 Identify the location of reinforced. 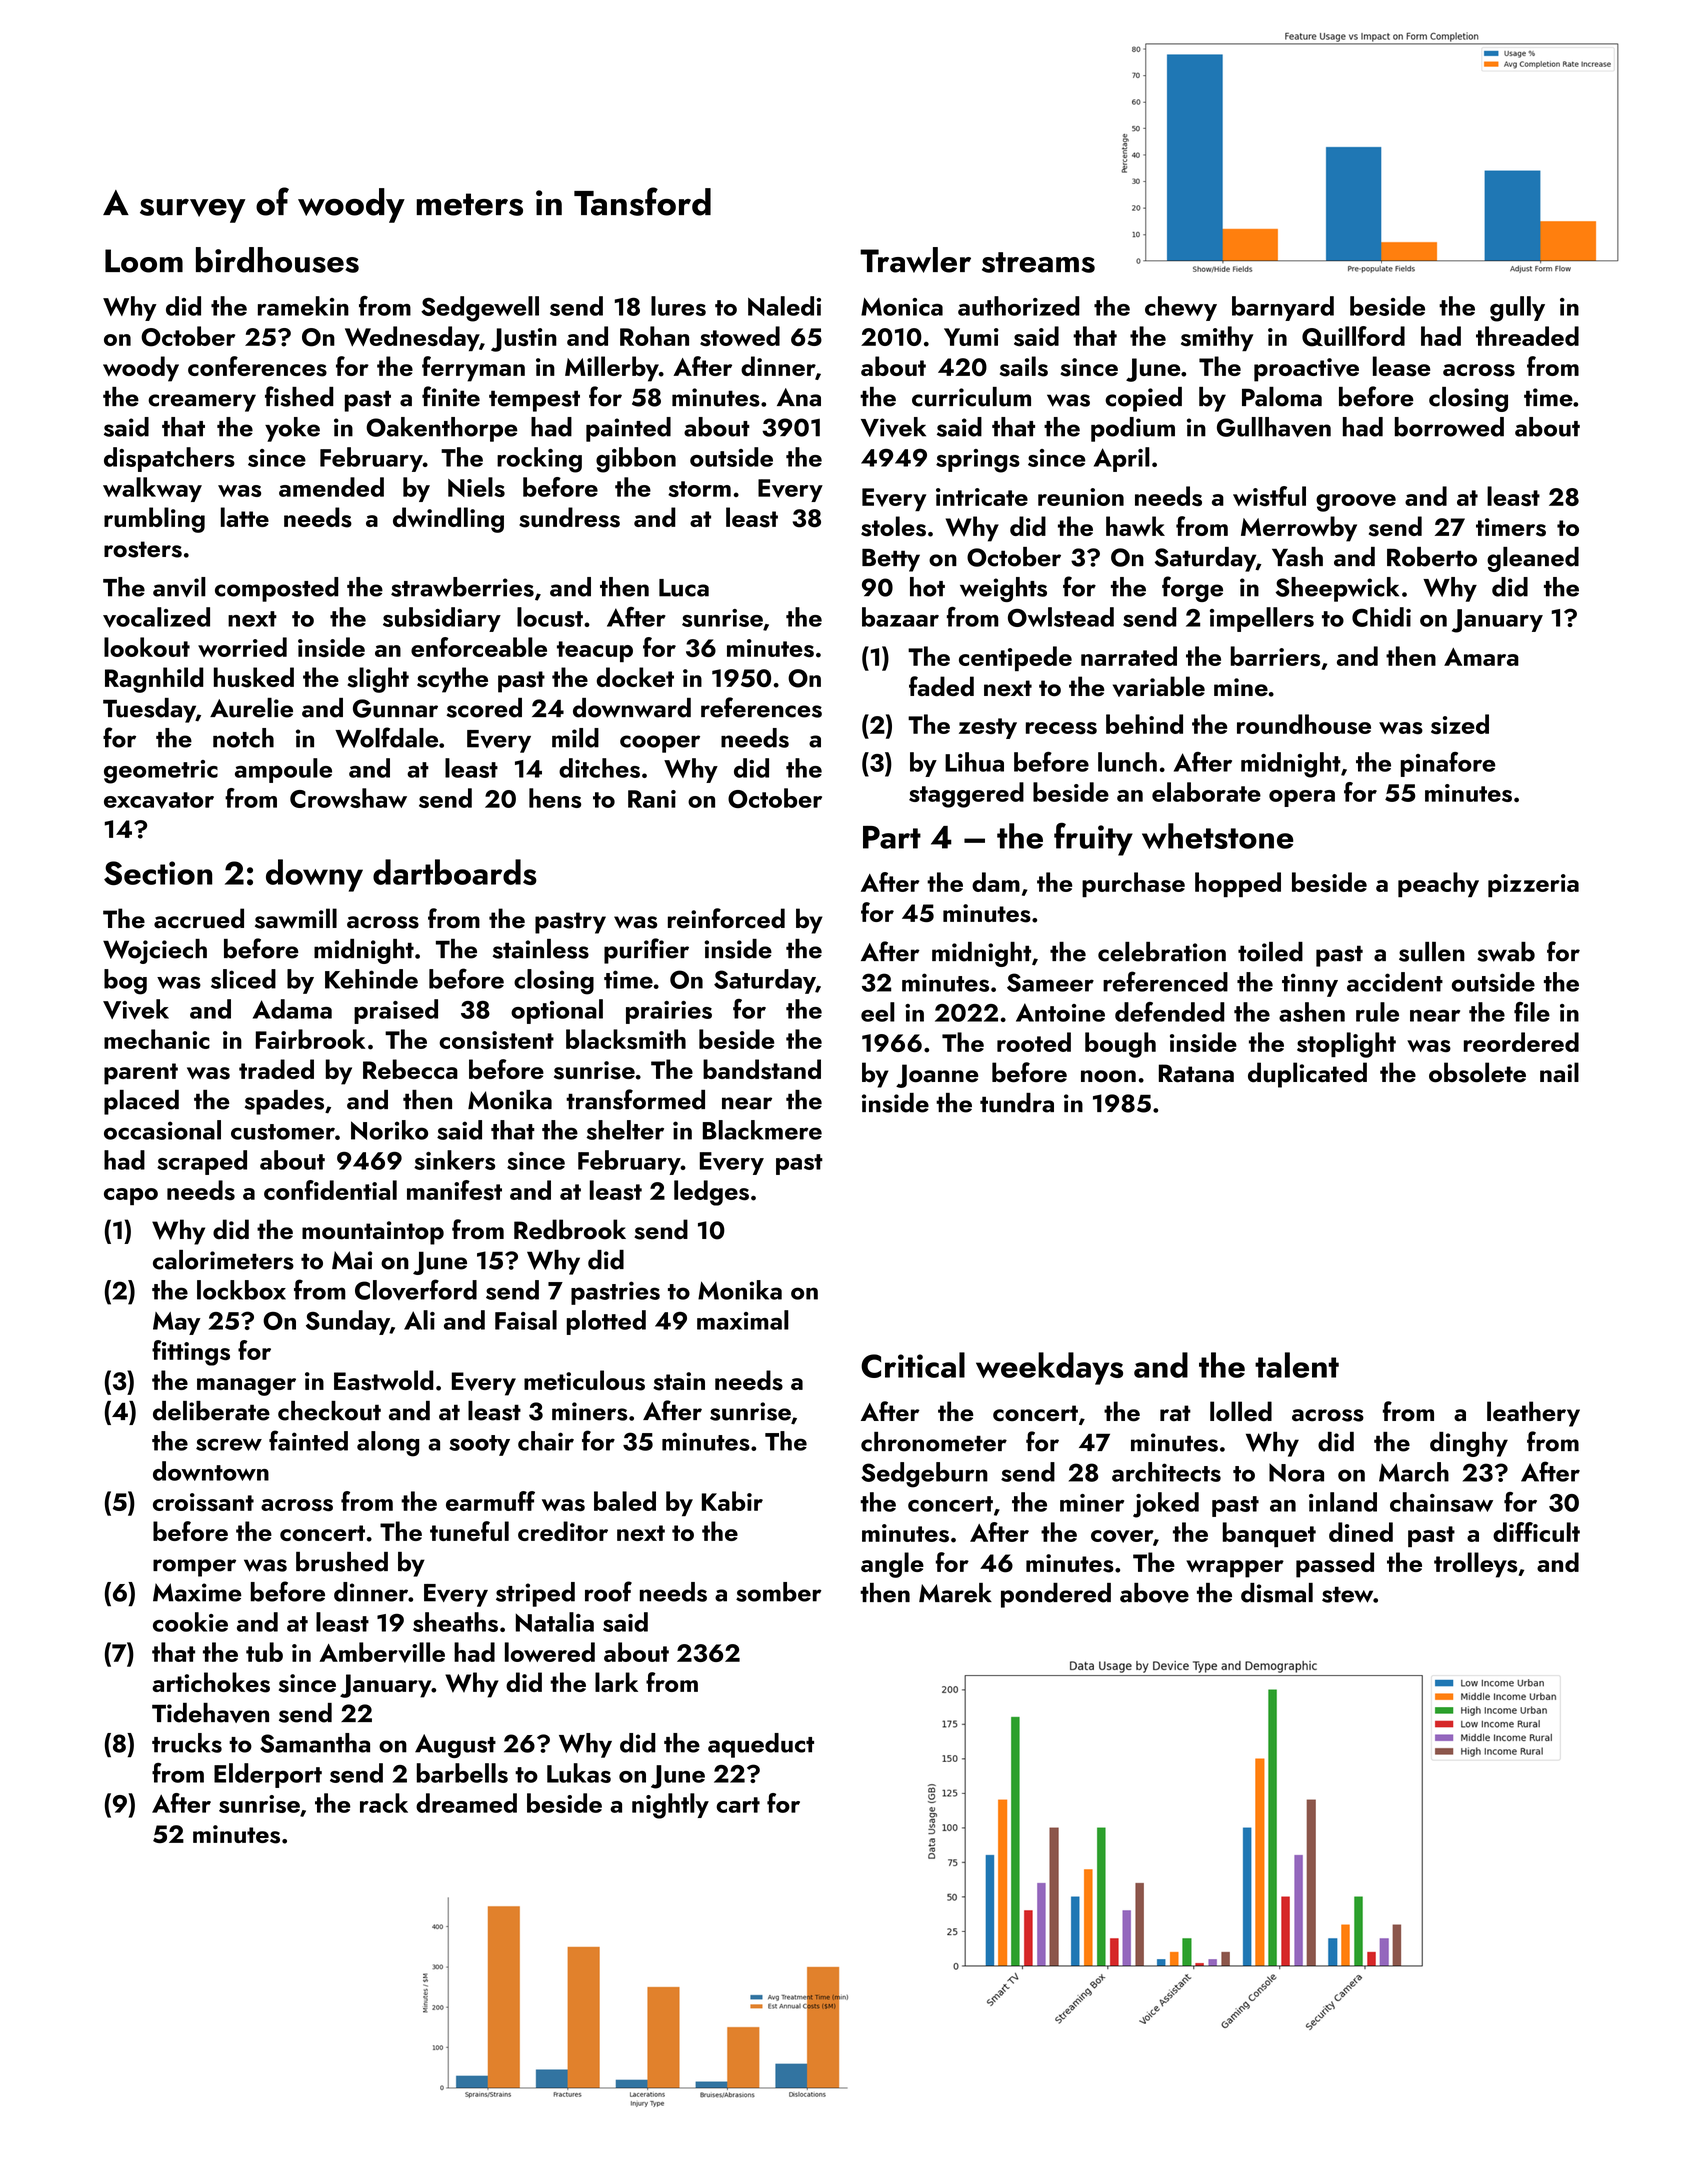
(726, 918).
